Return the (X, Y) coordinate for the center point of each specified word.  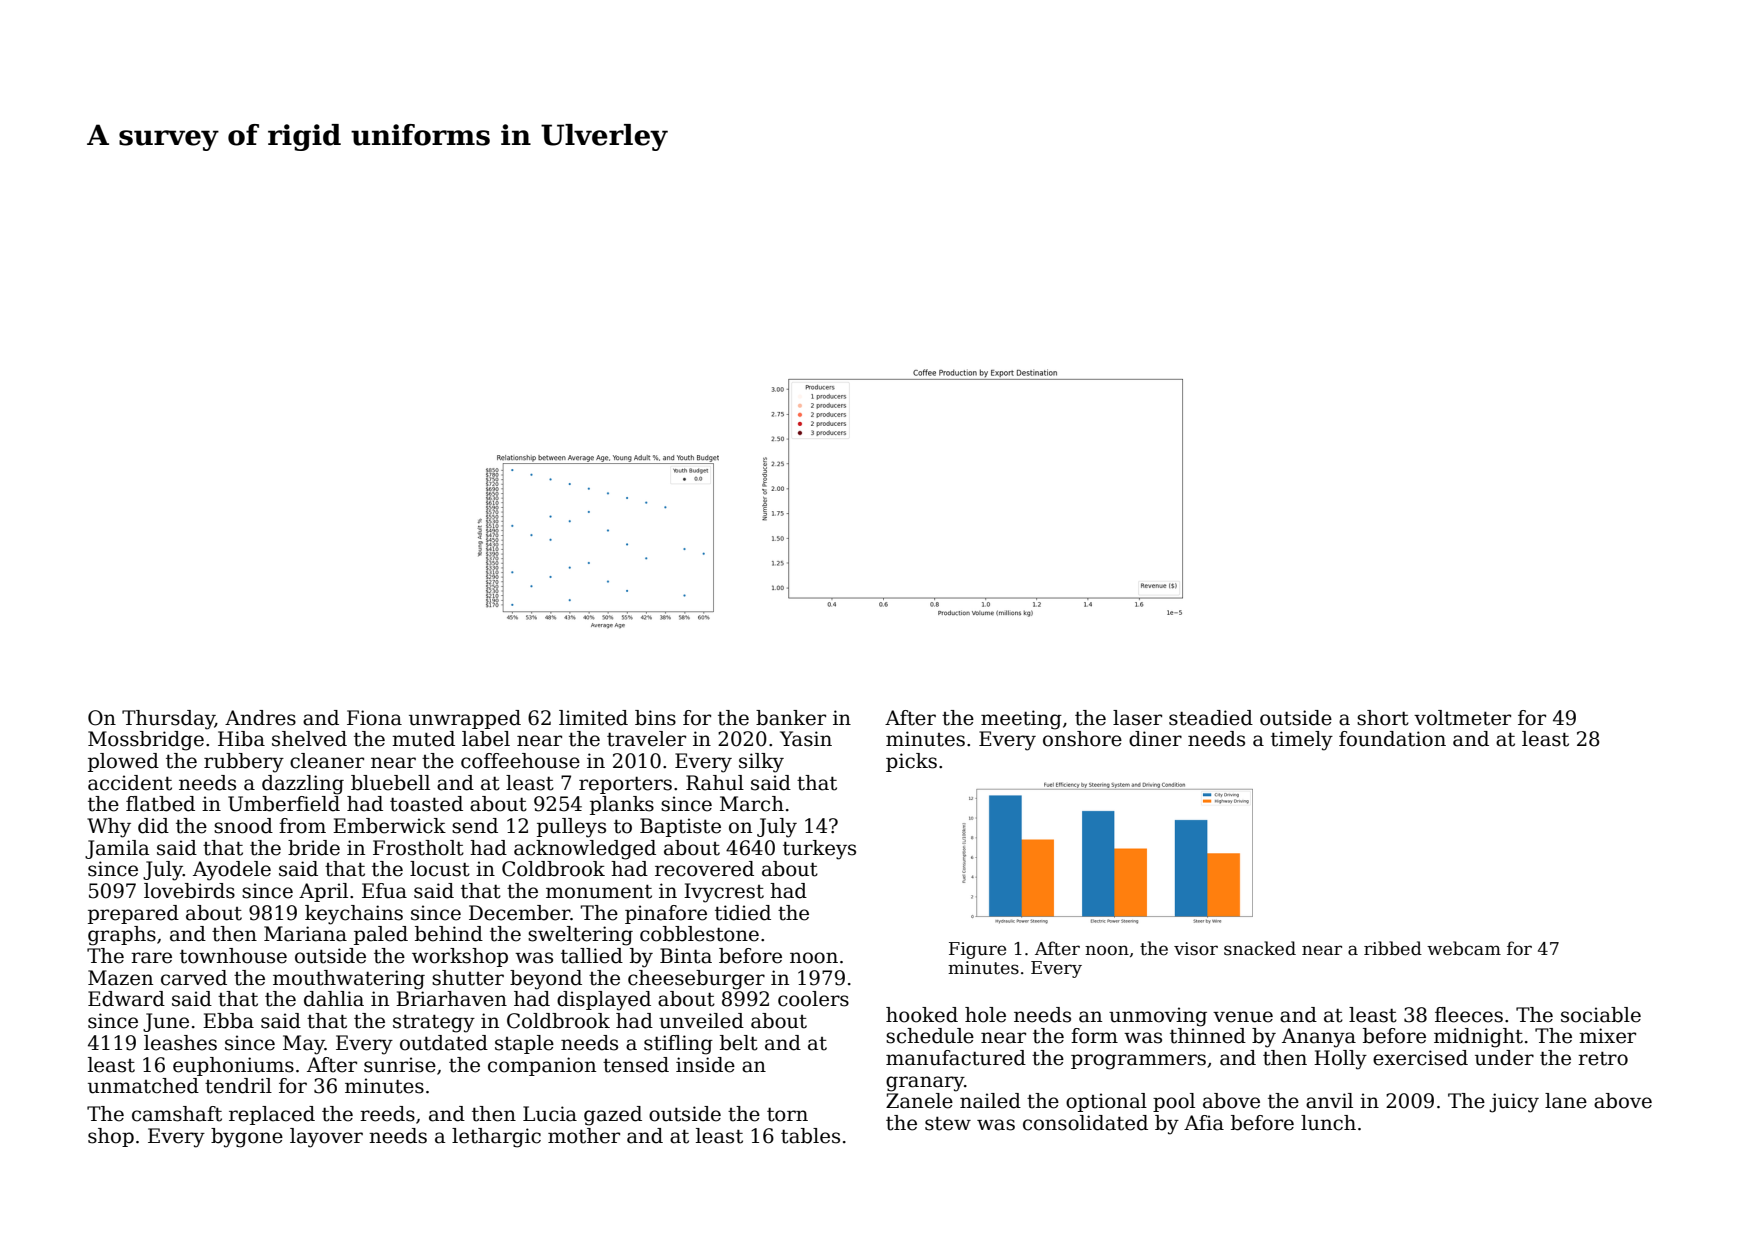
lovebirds (189, 891)
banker (791, 718)
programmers (1138, 1062)
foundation (1392, 739)
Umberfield (284, 804)
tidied (743, 913)
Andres (260, 718)
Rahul (715, 783)
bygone (247, 1138)
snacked (1260, 948)
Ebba (228, 1021)
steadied (1211, 718)
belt (739, 1043)
